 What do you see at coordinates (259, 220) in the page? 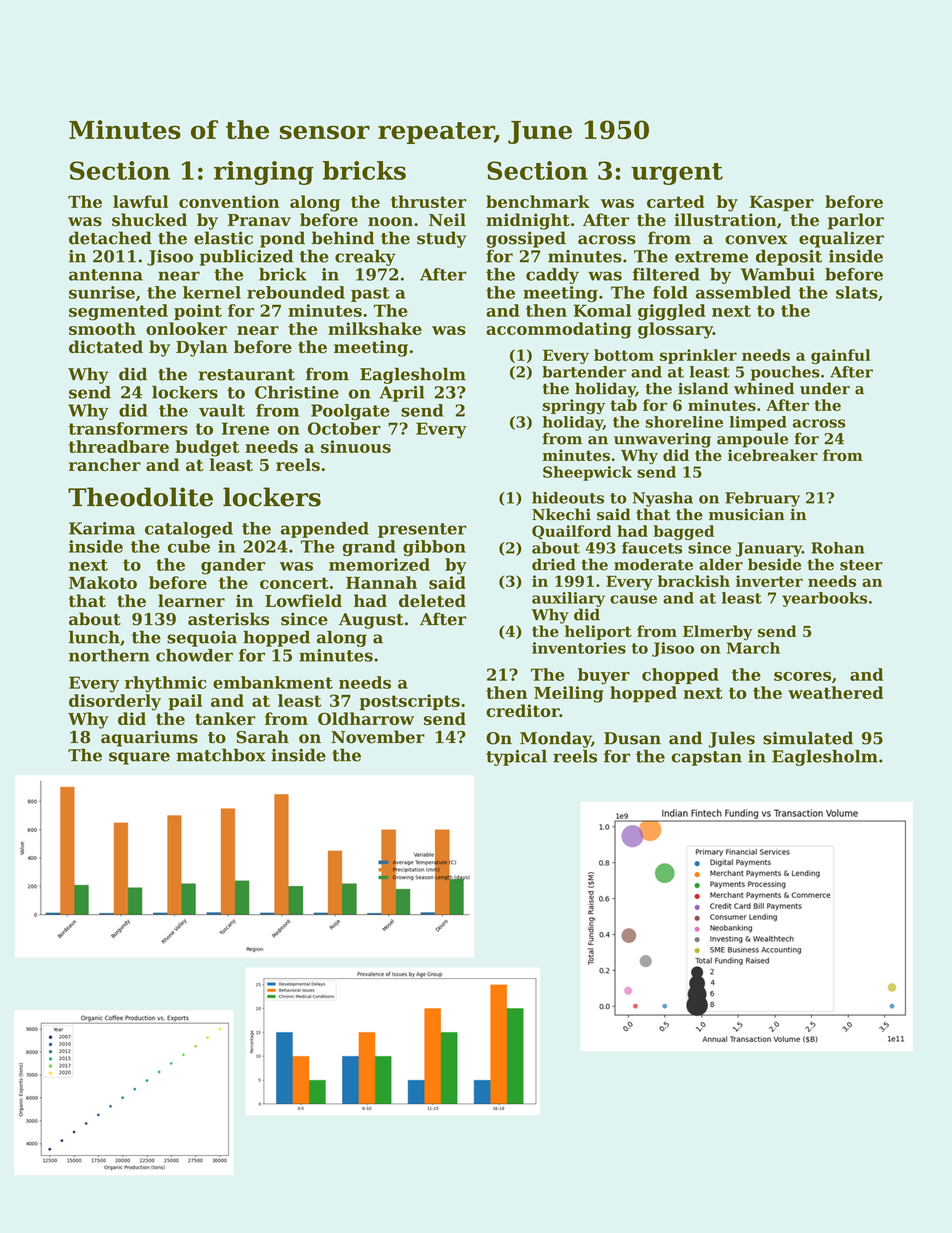
I see `Pranav` at bounding box center [259, 220].
